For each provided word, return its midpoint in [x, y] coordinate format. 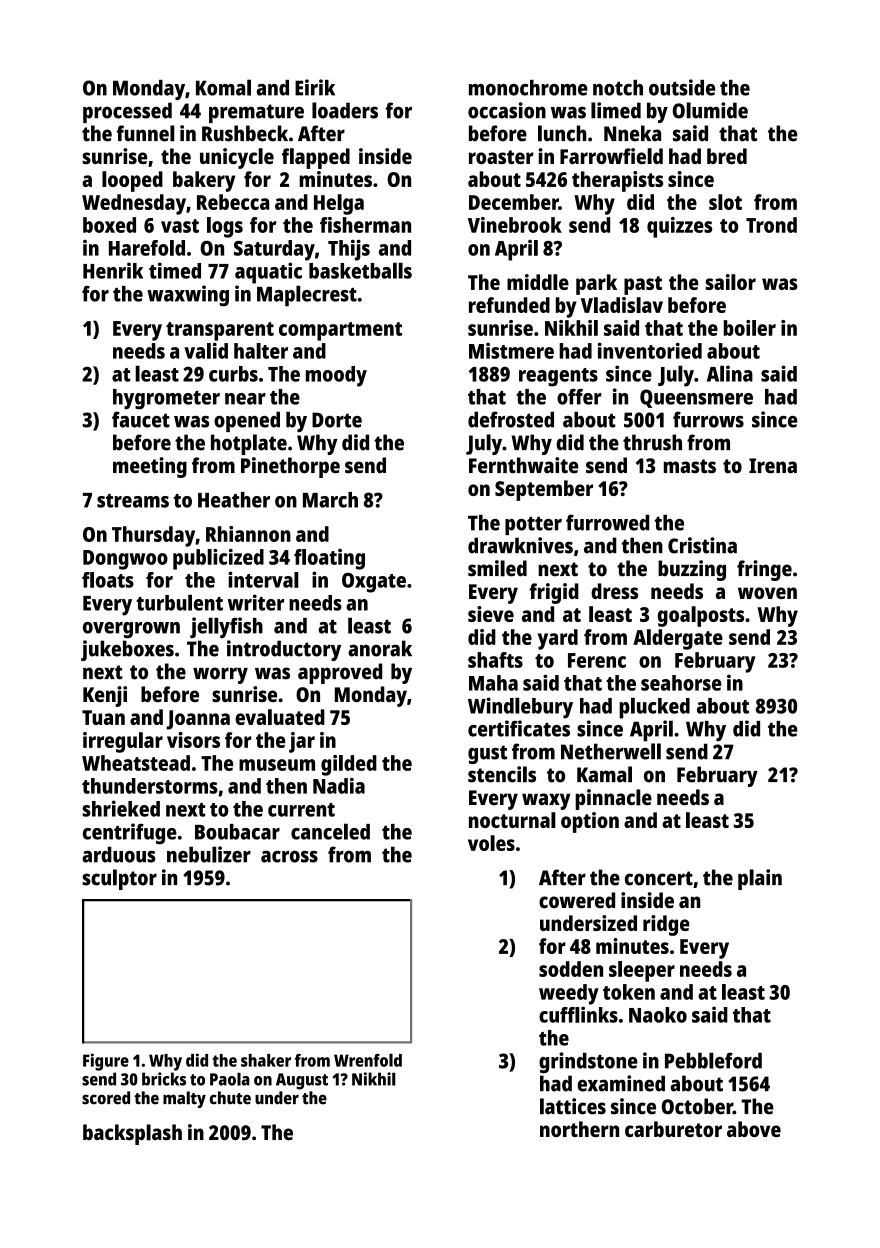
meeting [150, 467]
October [697, 1106]
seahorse [681, 683]
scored [106, 1098]
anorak [380, 648]
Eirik [315, 87]
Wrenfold [368, 1060]
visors [193, 740]
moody [336, 376]
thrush [652, 442]
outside [682, 87]
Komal [223, 87]
